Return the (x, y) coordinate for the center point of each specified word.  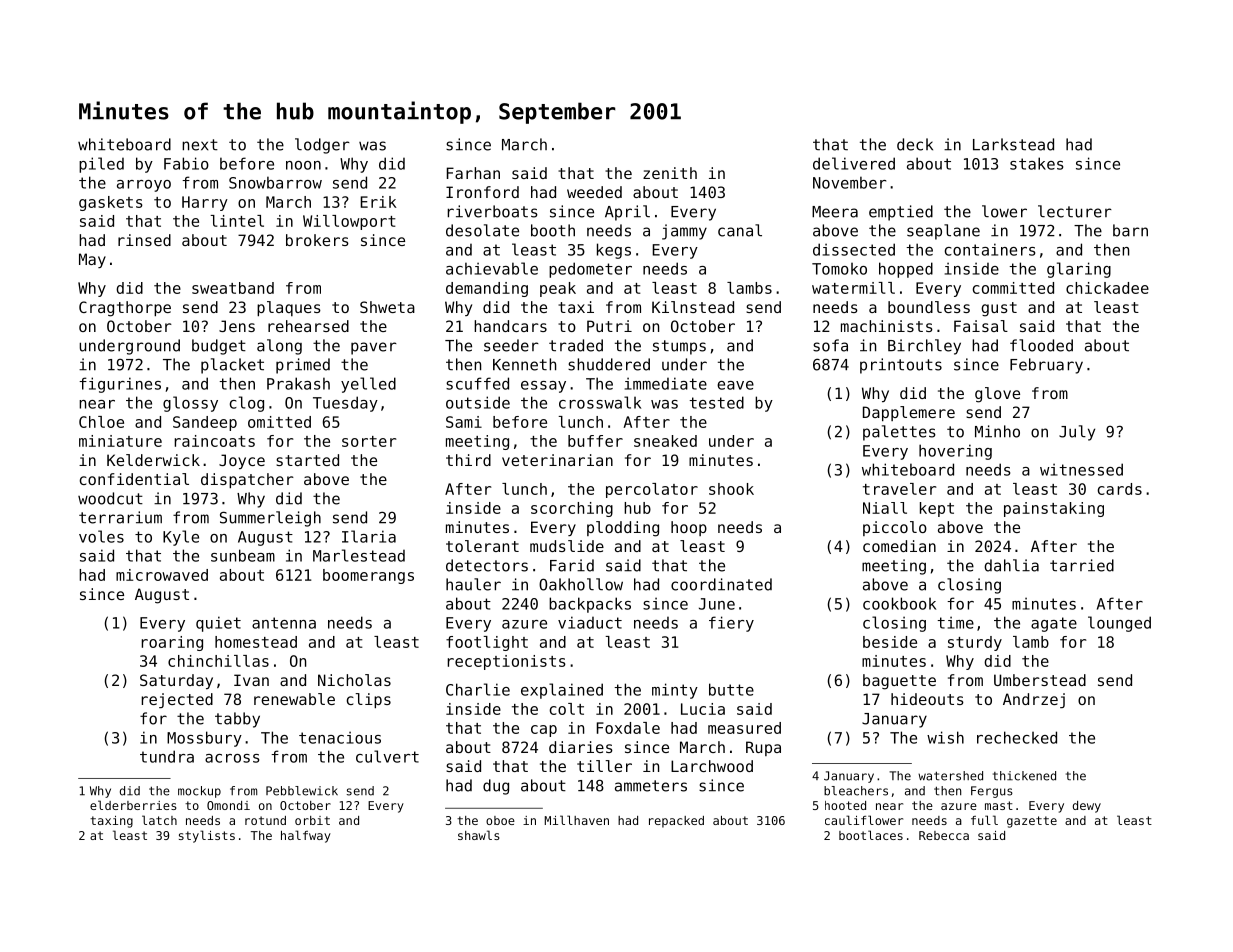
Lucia (703, 709)
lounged (1119, 624)
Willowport (349, 222)
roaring (172, 643)
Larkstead (1013, 144)
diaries (581, 747)
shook (731, 489)
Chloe (101, 422)
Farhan (473, 173)
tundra (167, 756)
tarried (1082, 565)
